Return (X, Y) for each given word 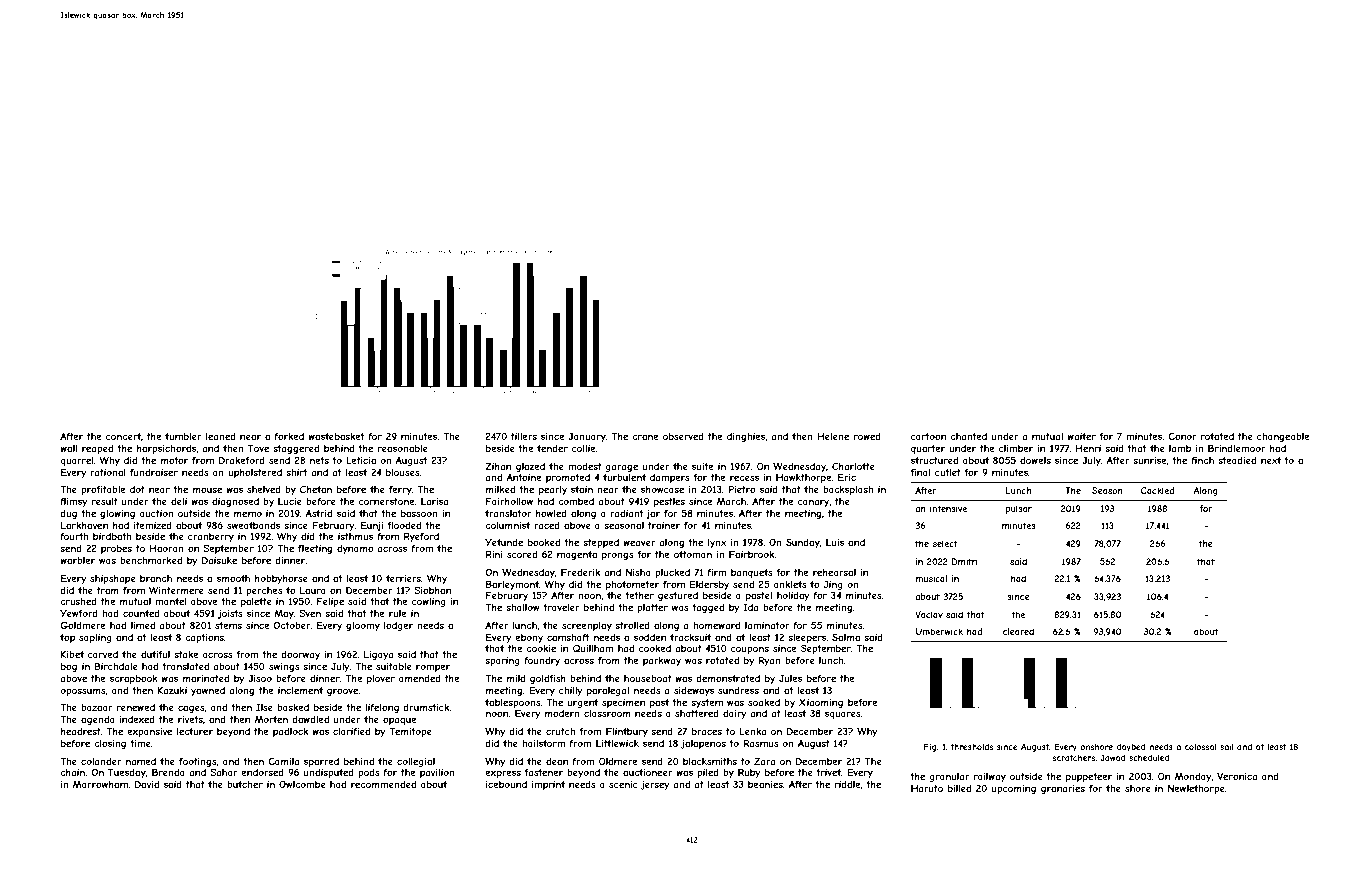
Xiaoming (821, 703)
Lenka (752, 731)
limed (143, 625)
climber (1016, 448)
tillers (524, 436)
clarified (351, 731)
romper (433, 668)
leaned (221, 436)
